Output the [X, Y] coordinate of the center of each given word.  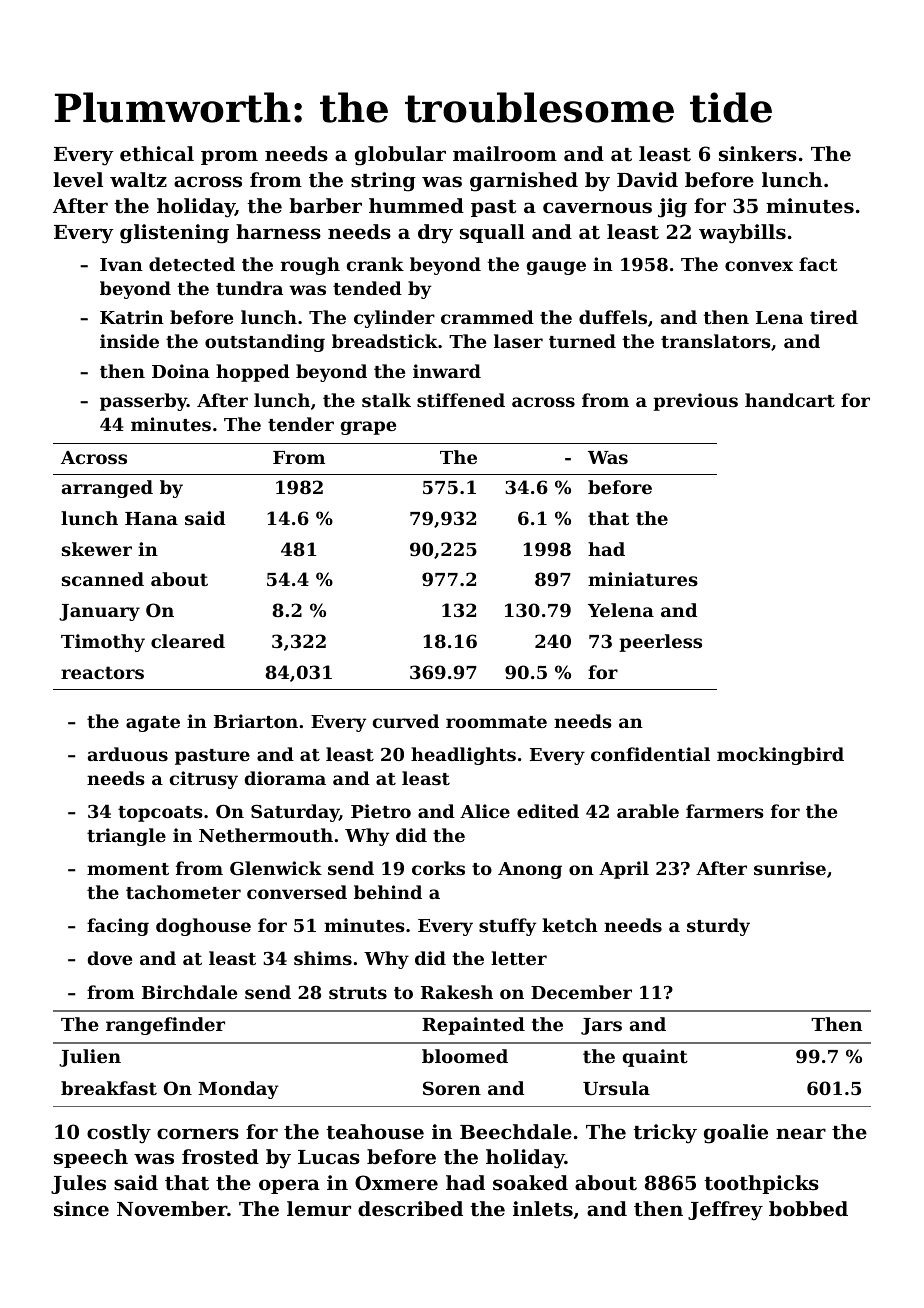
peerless [660, 643]
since [81, 1209]
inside [129, 341]
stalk [386, 400]
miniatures [643, 579]
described [410, 1208]
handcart [790, 400]
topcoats [160, 814]
